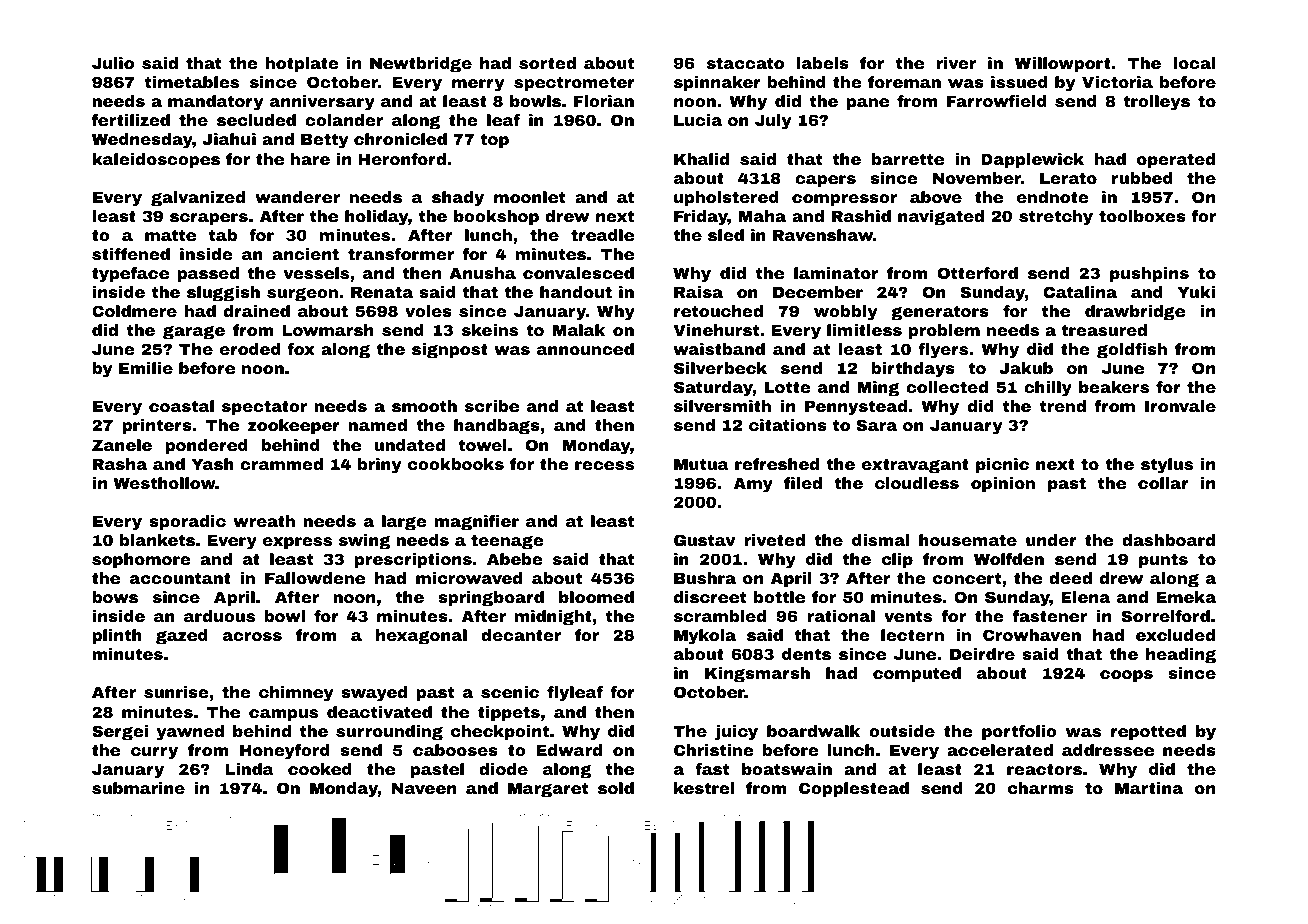 The image size is (1308, 924). Describe the element at coordinates (1068, 178) in the page. I see `Lerato` at that location.
